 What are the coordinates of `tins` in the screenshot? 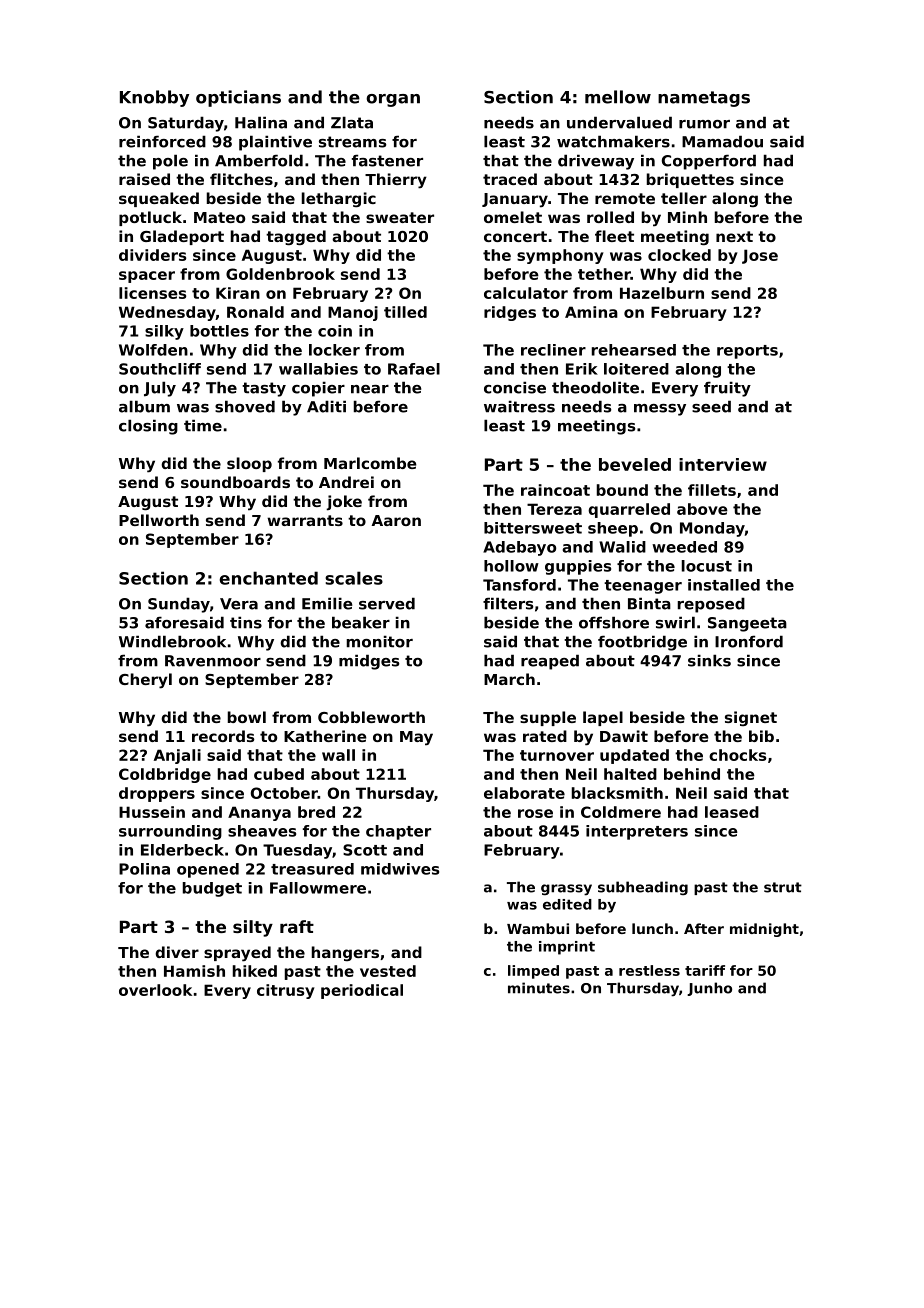 It's located at (246, 622).
